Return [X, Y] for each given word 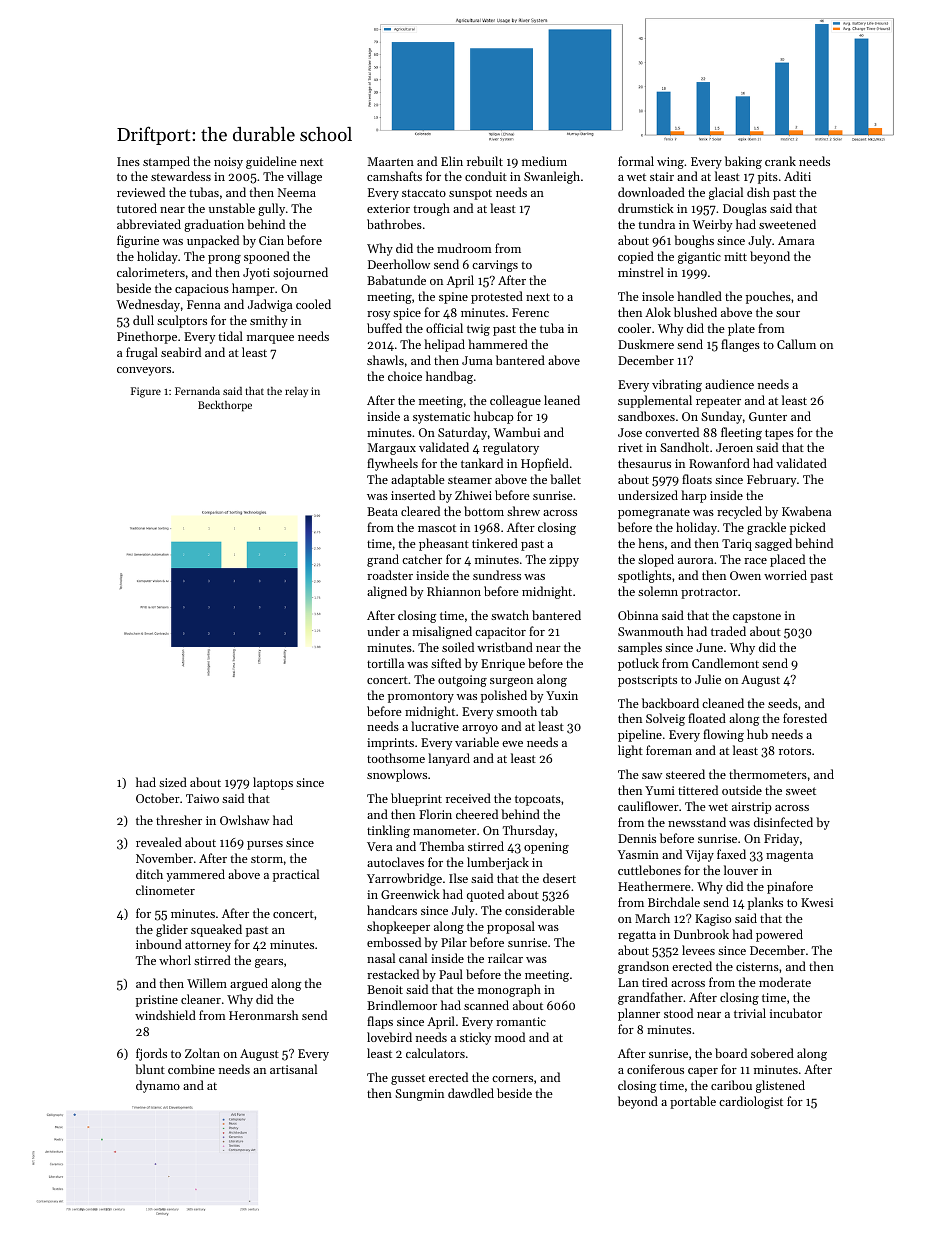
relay [296, 392]
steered [685, 774]
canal [413, 958]
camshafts [394, 176]
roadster [390, 575]
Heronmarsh [263, 1015]
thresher [179, 820]
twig [478, 330]
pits [768, 178]
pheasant [444, 544]
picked [808, 528]
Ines [128, 161]
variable [477, 742]
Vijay [700, 856]
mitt [735, 256]
